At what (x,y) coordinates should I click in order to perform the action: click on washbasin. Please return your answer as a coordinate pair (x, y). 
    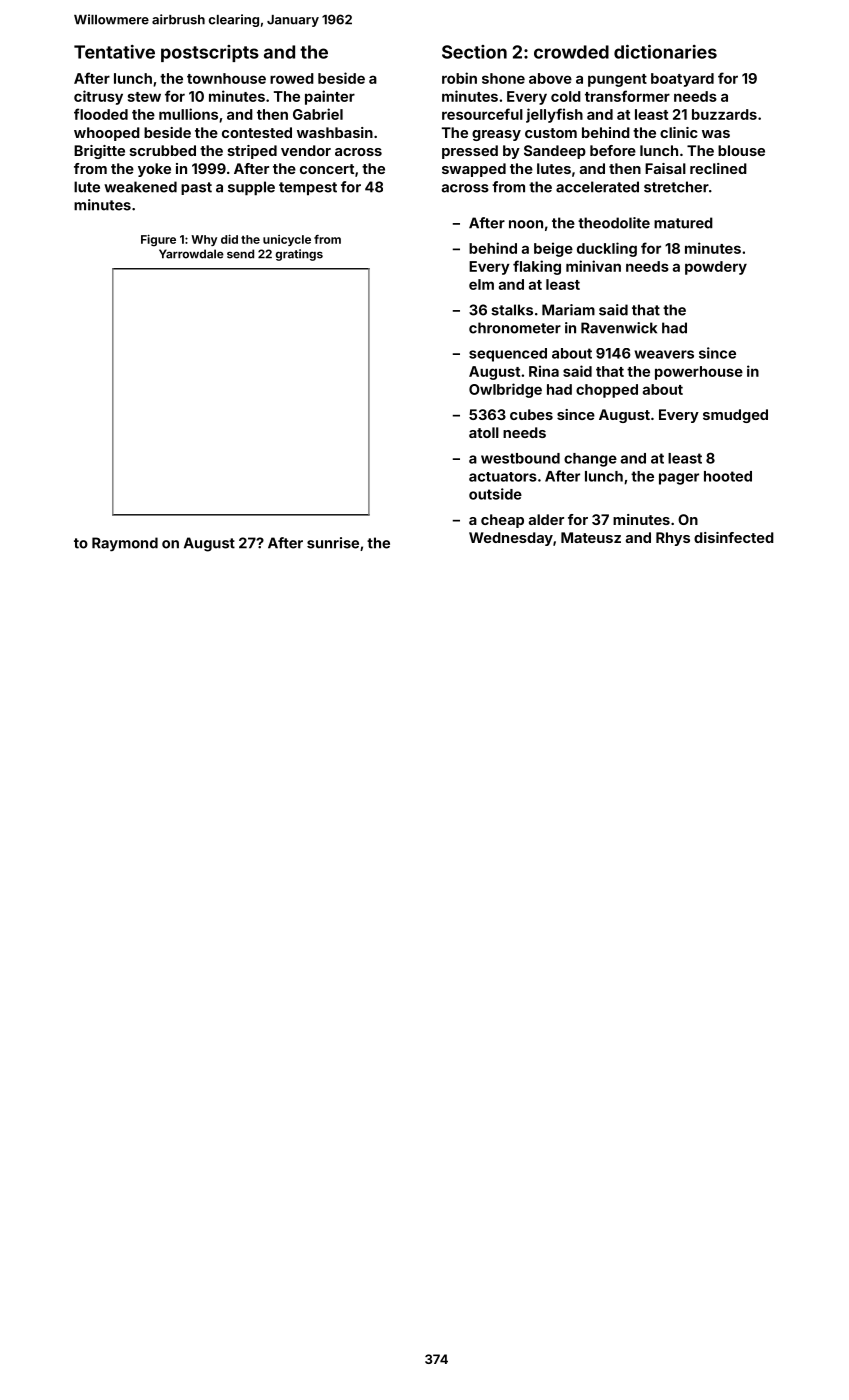
    Looking at the image, I should click on (335, 132).
